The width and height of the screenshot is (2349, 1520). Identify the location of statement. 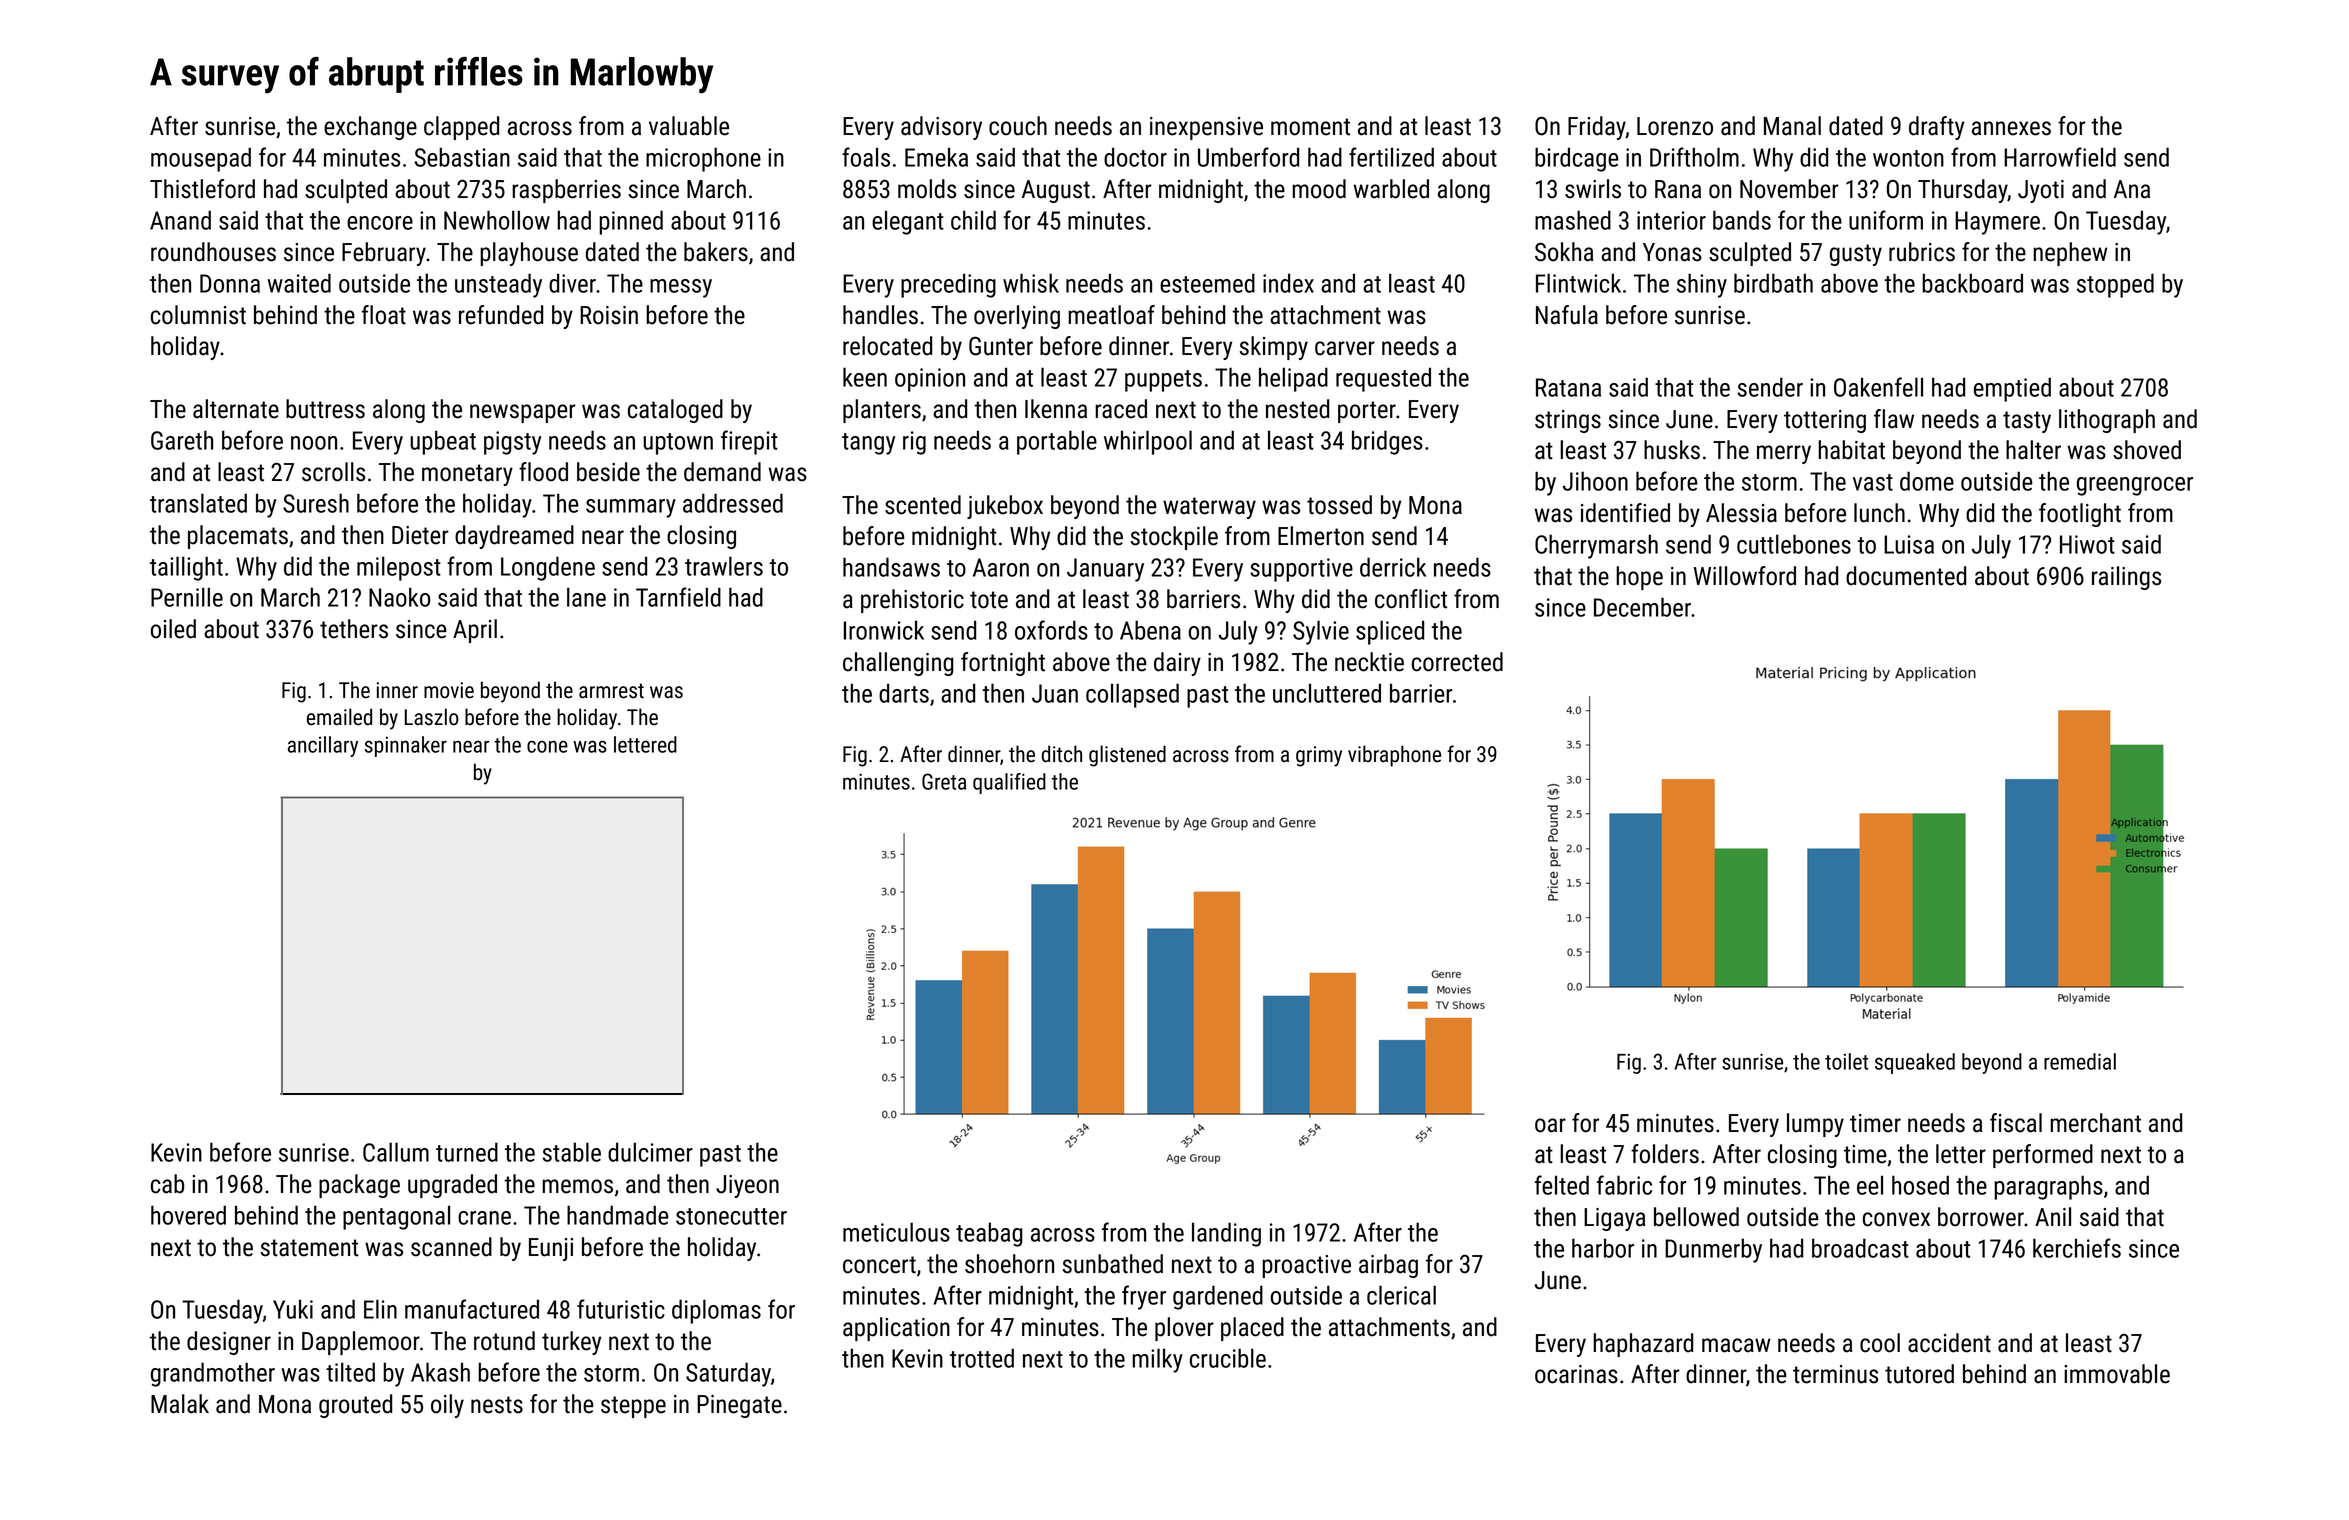
(309, 1248).
